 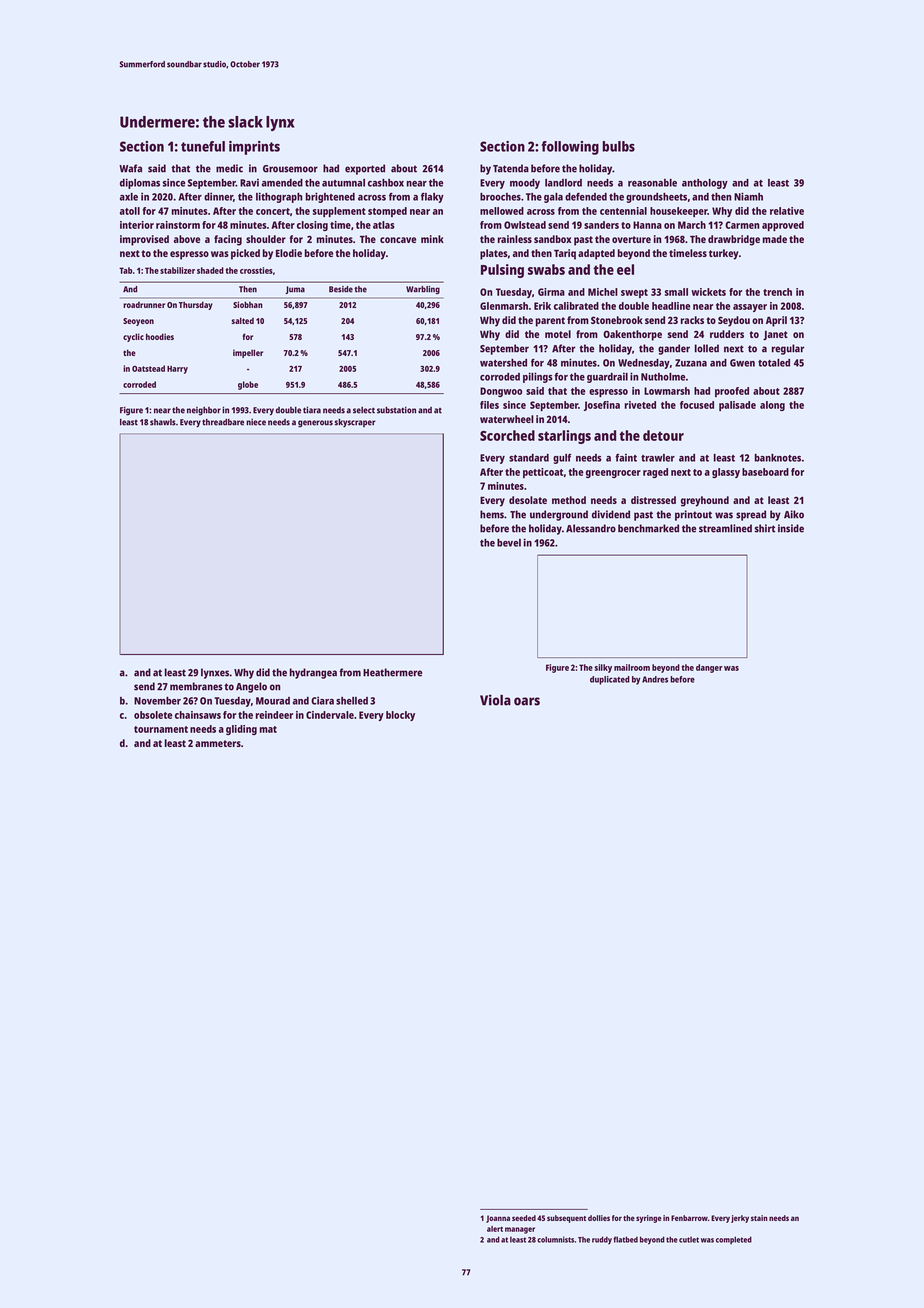 I want to click on following, so click(x=570, y=148).
